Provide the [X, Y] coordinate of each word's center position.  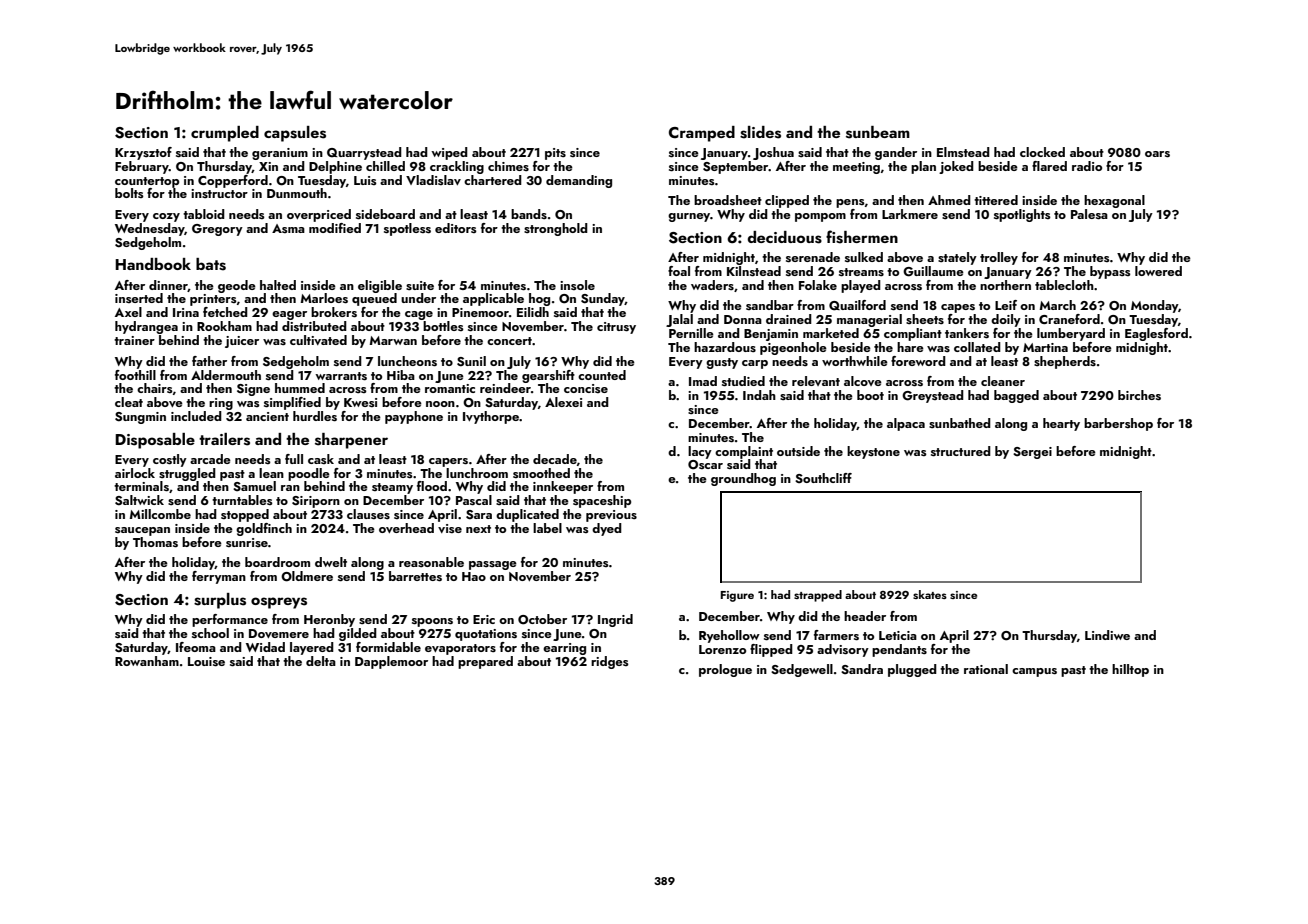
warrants [341, 376]
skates [930, 594]
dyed [607, 529]
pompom [820, 217]
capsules [295, 134]
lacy [700, 452]
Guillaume [933, 271]
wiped [449, 153]
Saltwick [139, 500]
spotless [407, 229]
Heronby [329, 620]
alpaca [906, 424]
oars [1157, 154]
